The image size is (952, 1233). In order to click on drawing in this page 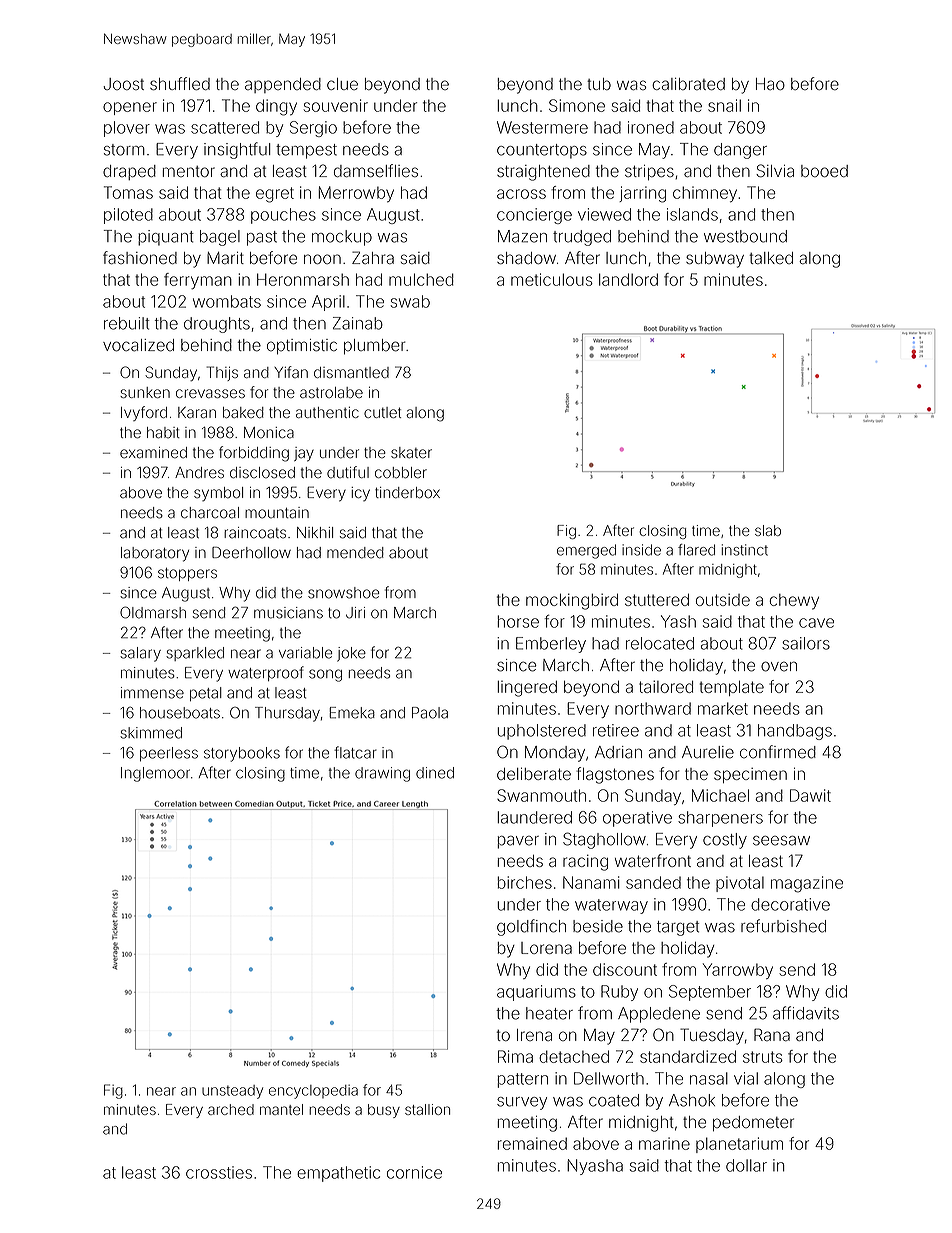, I will do `click(382, 774)`.
